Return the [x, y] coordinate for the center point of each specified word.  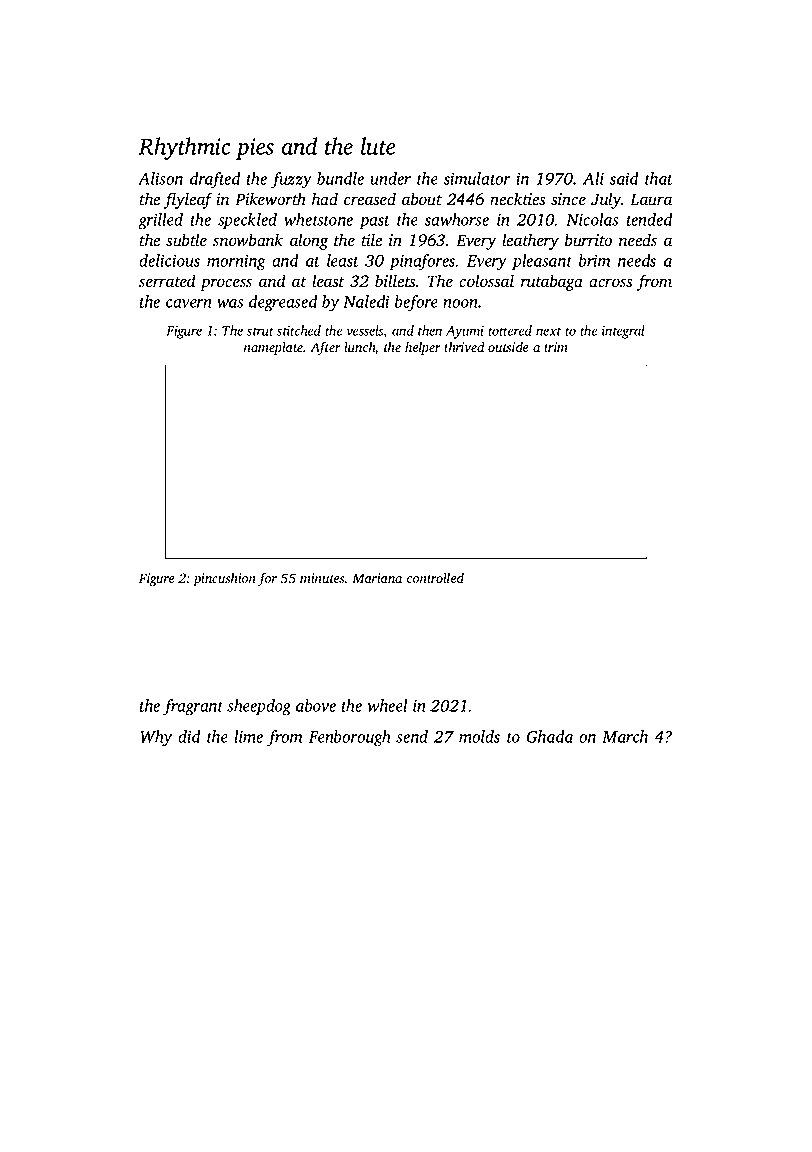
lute [378, 146]
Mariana [377, 578]
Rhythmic [185, 148]
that [659, 178]
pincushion [224, 579]
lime [248, 736]
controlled [435, 578]
